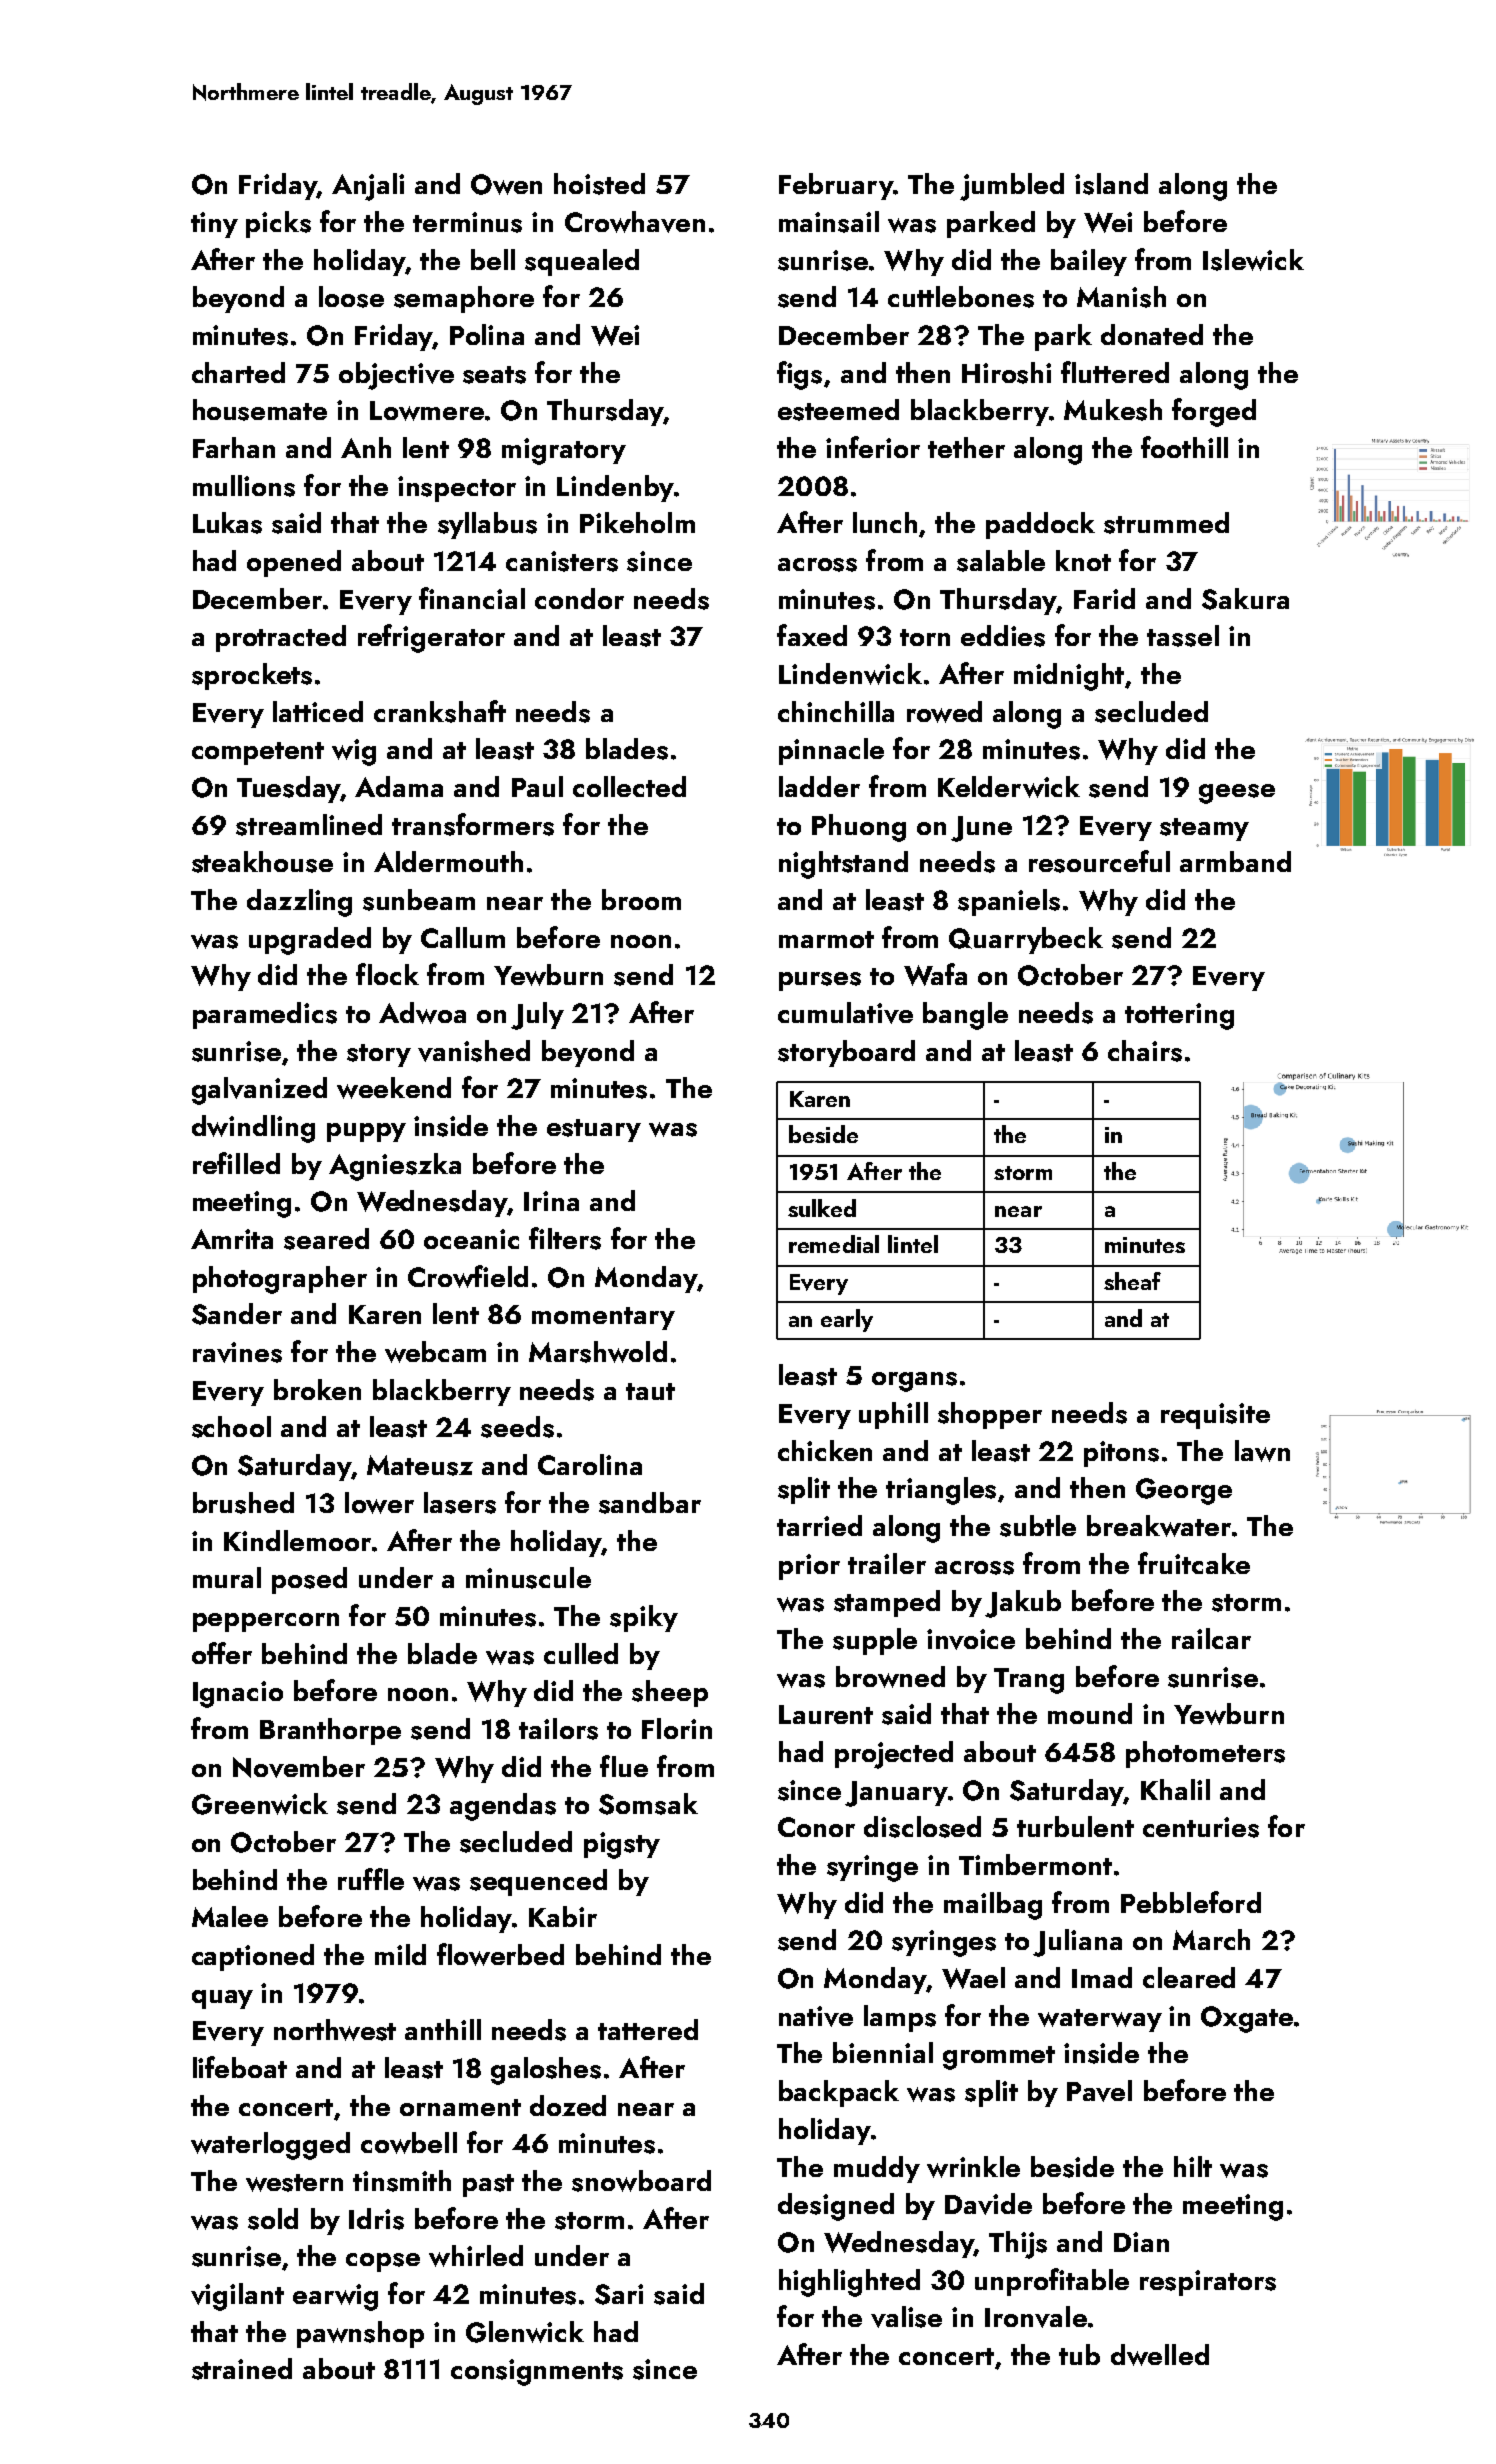 The image size is (1496, 2464). Describe the element at coordinates (564, 451) in the image. I see `migratory` at that location.
